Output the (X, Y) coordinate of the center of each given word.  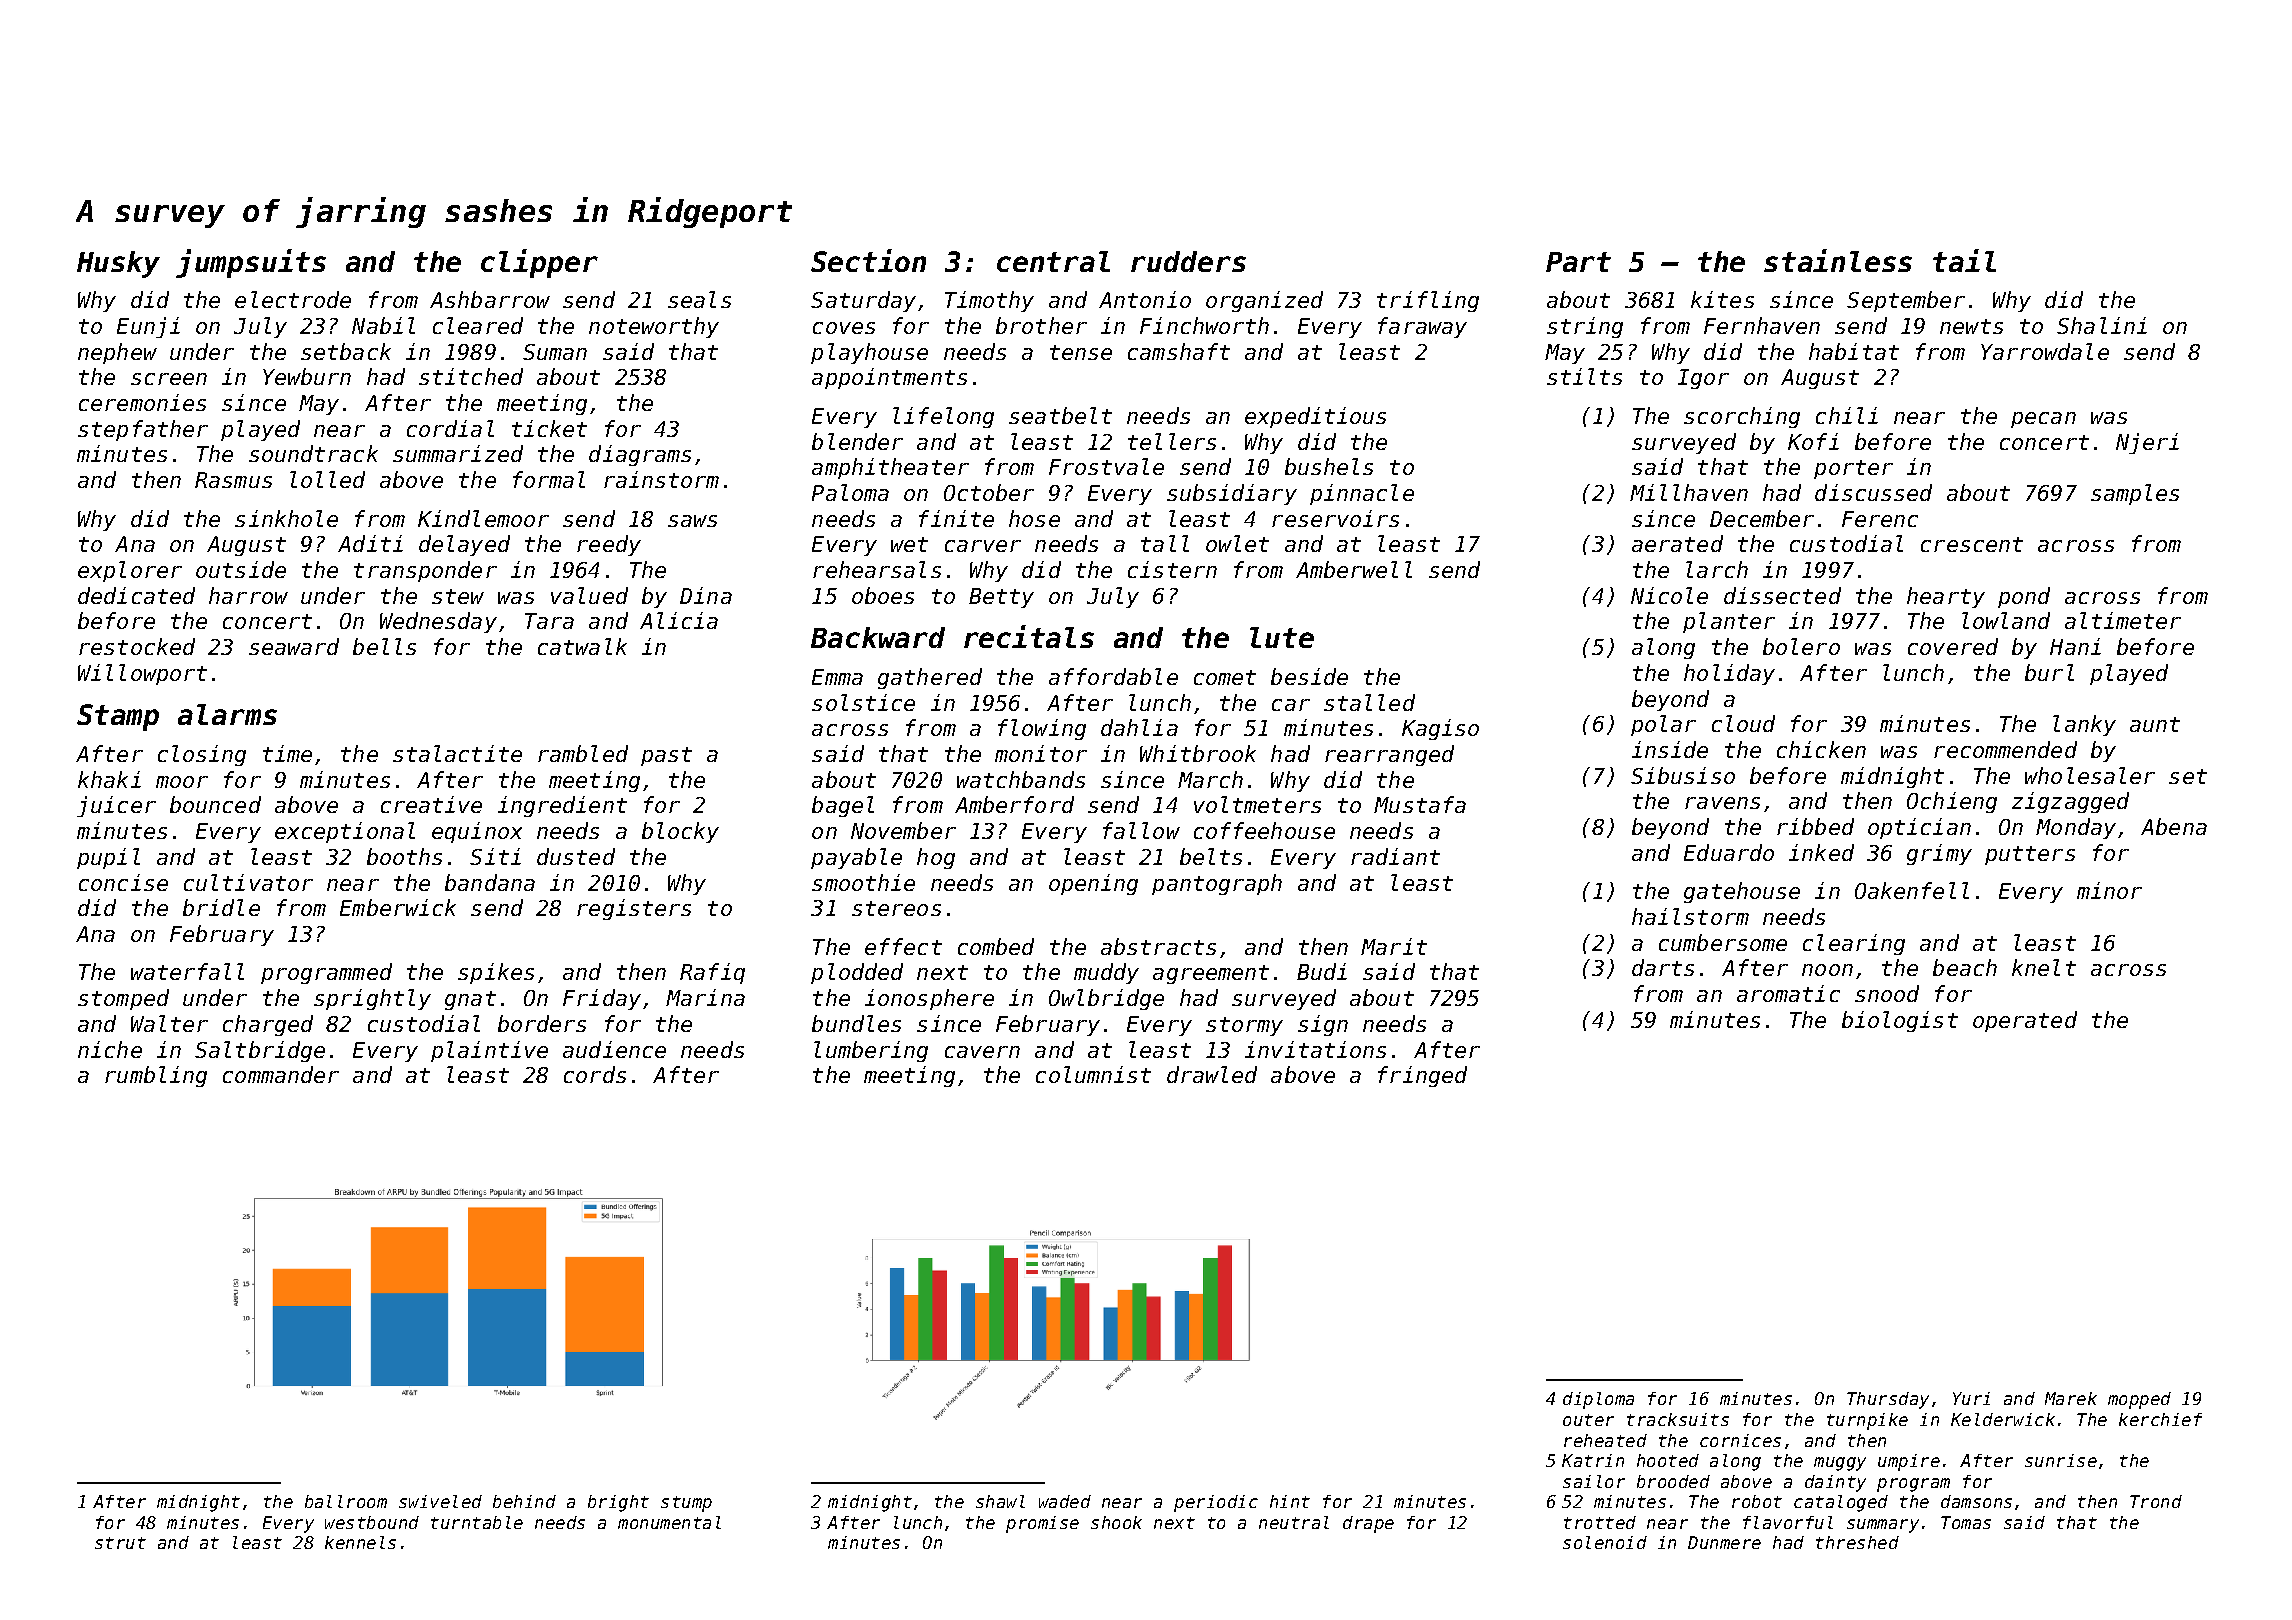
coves (844, 328)
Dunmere (1724, 1542)
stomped (123, 999)
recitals (1029, 636)
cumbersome (1723, 942)
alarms (227, 714)
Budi (1322, 971)
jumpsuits (251, 263)
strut (120, 1543)
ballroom (346, 1501)
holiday (1729, 674)
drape (1368, 1524)
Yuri (1971, 1398)
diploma (1598, 1400)
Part (1578, 262)
